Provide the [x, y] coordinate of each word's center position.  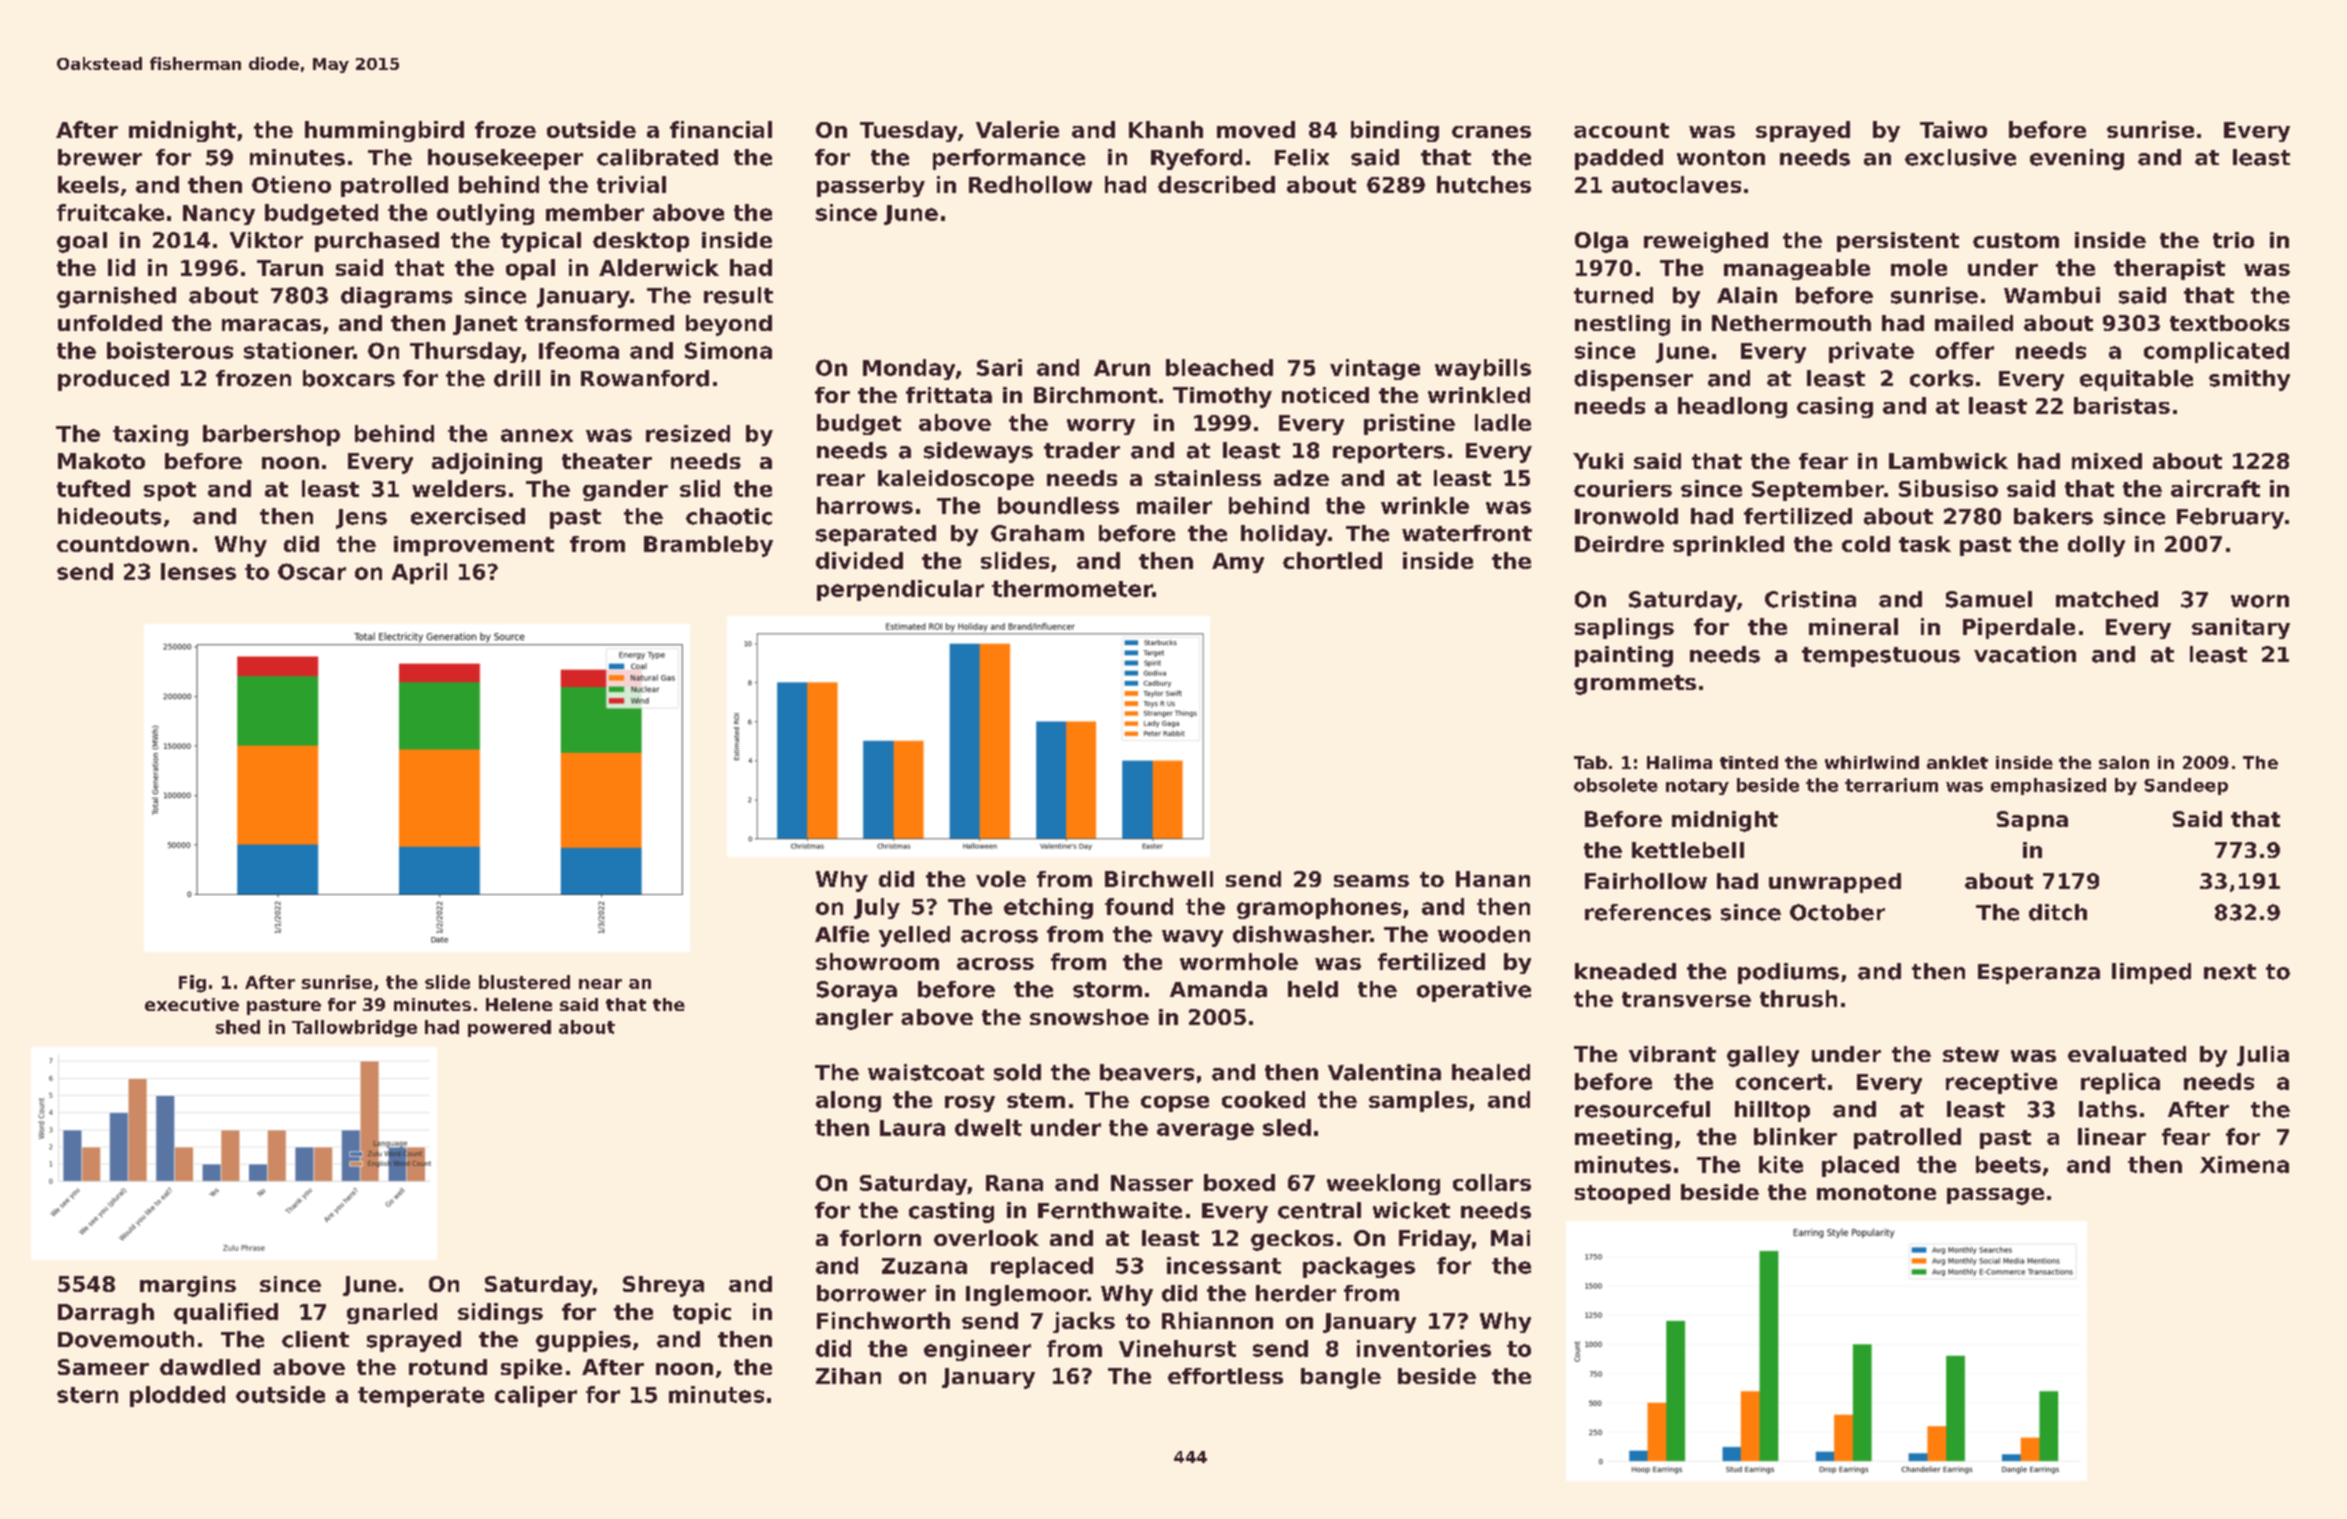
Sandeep [2186, 786]
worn [2260, 601]
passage [1995, 1196]
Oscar [312, 571]
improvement [474, 546]
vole [1001, 879]
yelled [914, 936]
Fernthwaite [1110, 1210]
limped [2151, 973]
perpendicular [900, 590]
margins [188, 1286]
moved [1256, 129]
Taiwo [1953, 129]
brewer [100, 157]
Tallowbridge [354, 1028]
